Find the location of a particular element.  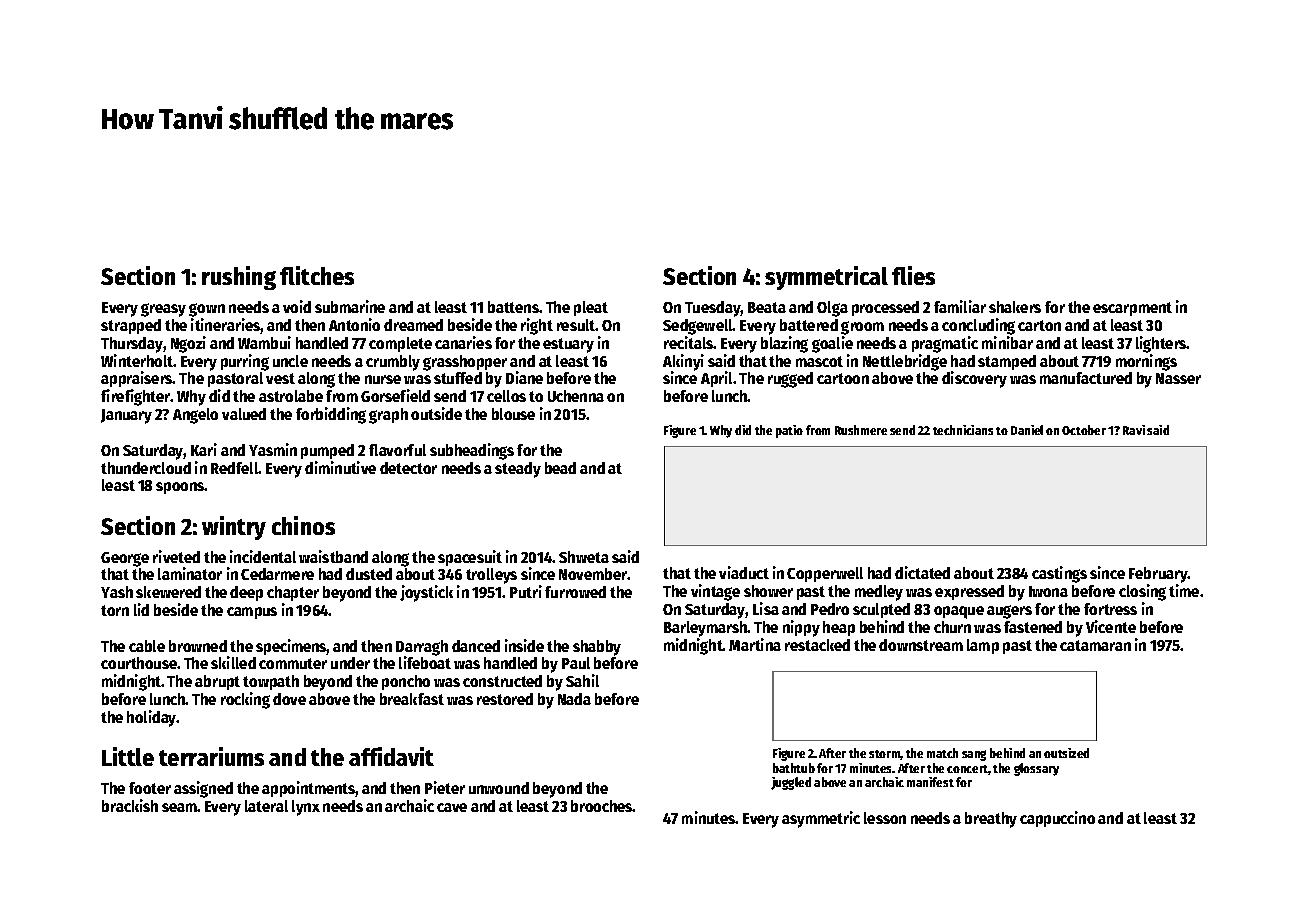

symmetrical is located at coordinates (826, 278).
